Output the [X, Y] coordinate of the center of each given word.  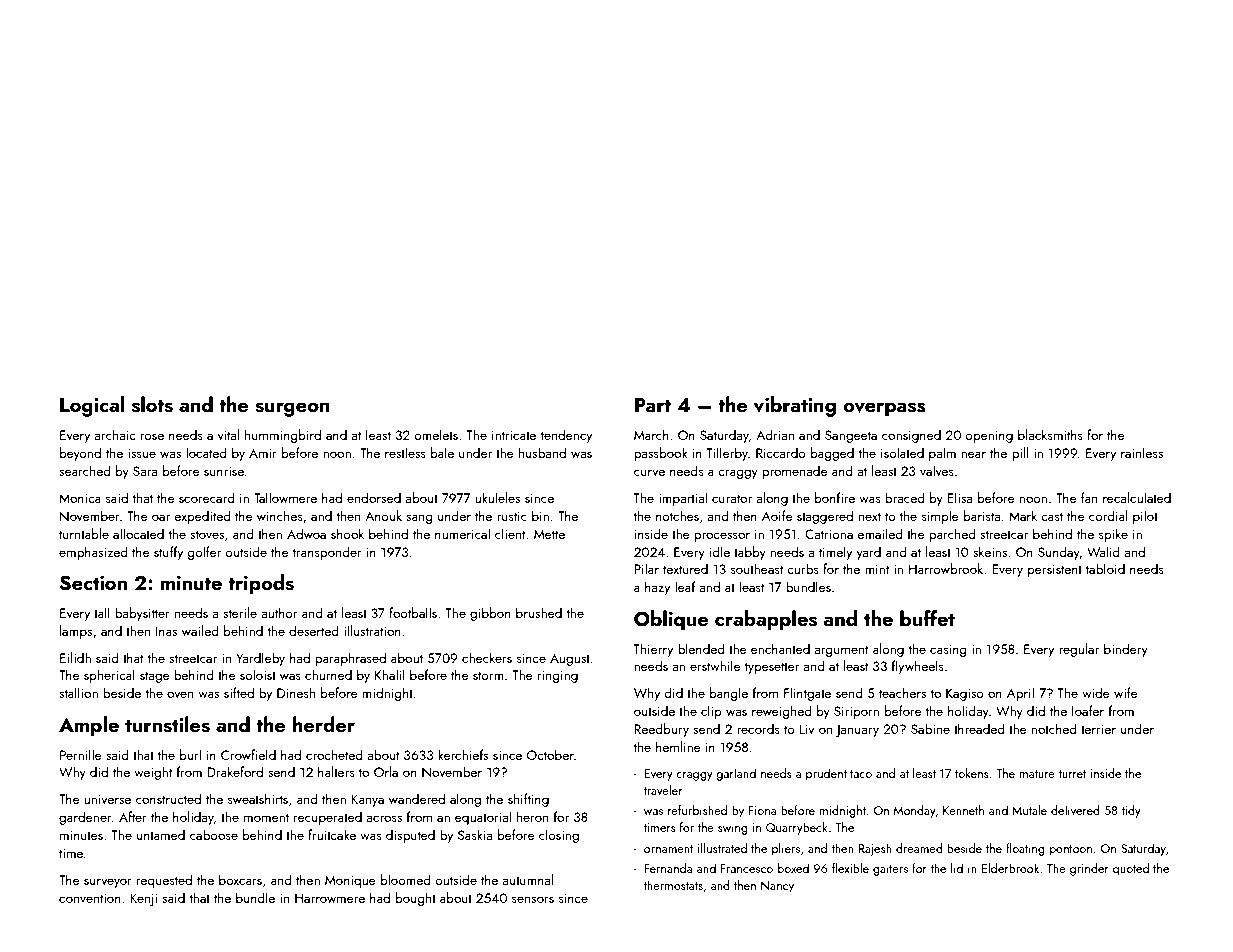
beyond [80, 454]
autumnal [527, 879]
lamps [76, 632]
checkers [487, 657]
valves [937, 470]
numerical [462, 533]
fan [1089, 497]
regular [1079, 650]
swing [733, 829]
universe [107, 799]
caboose [214, 834]
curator [732, 498]
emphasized [93, 553]
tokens [972, 773]
